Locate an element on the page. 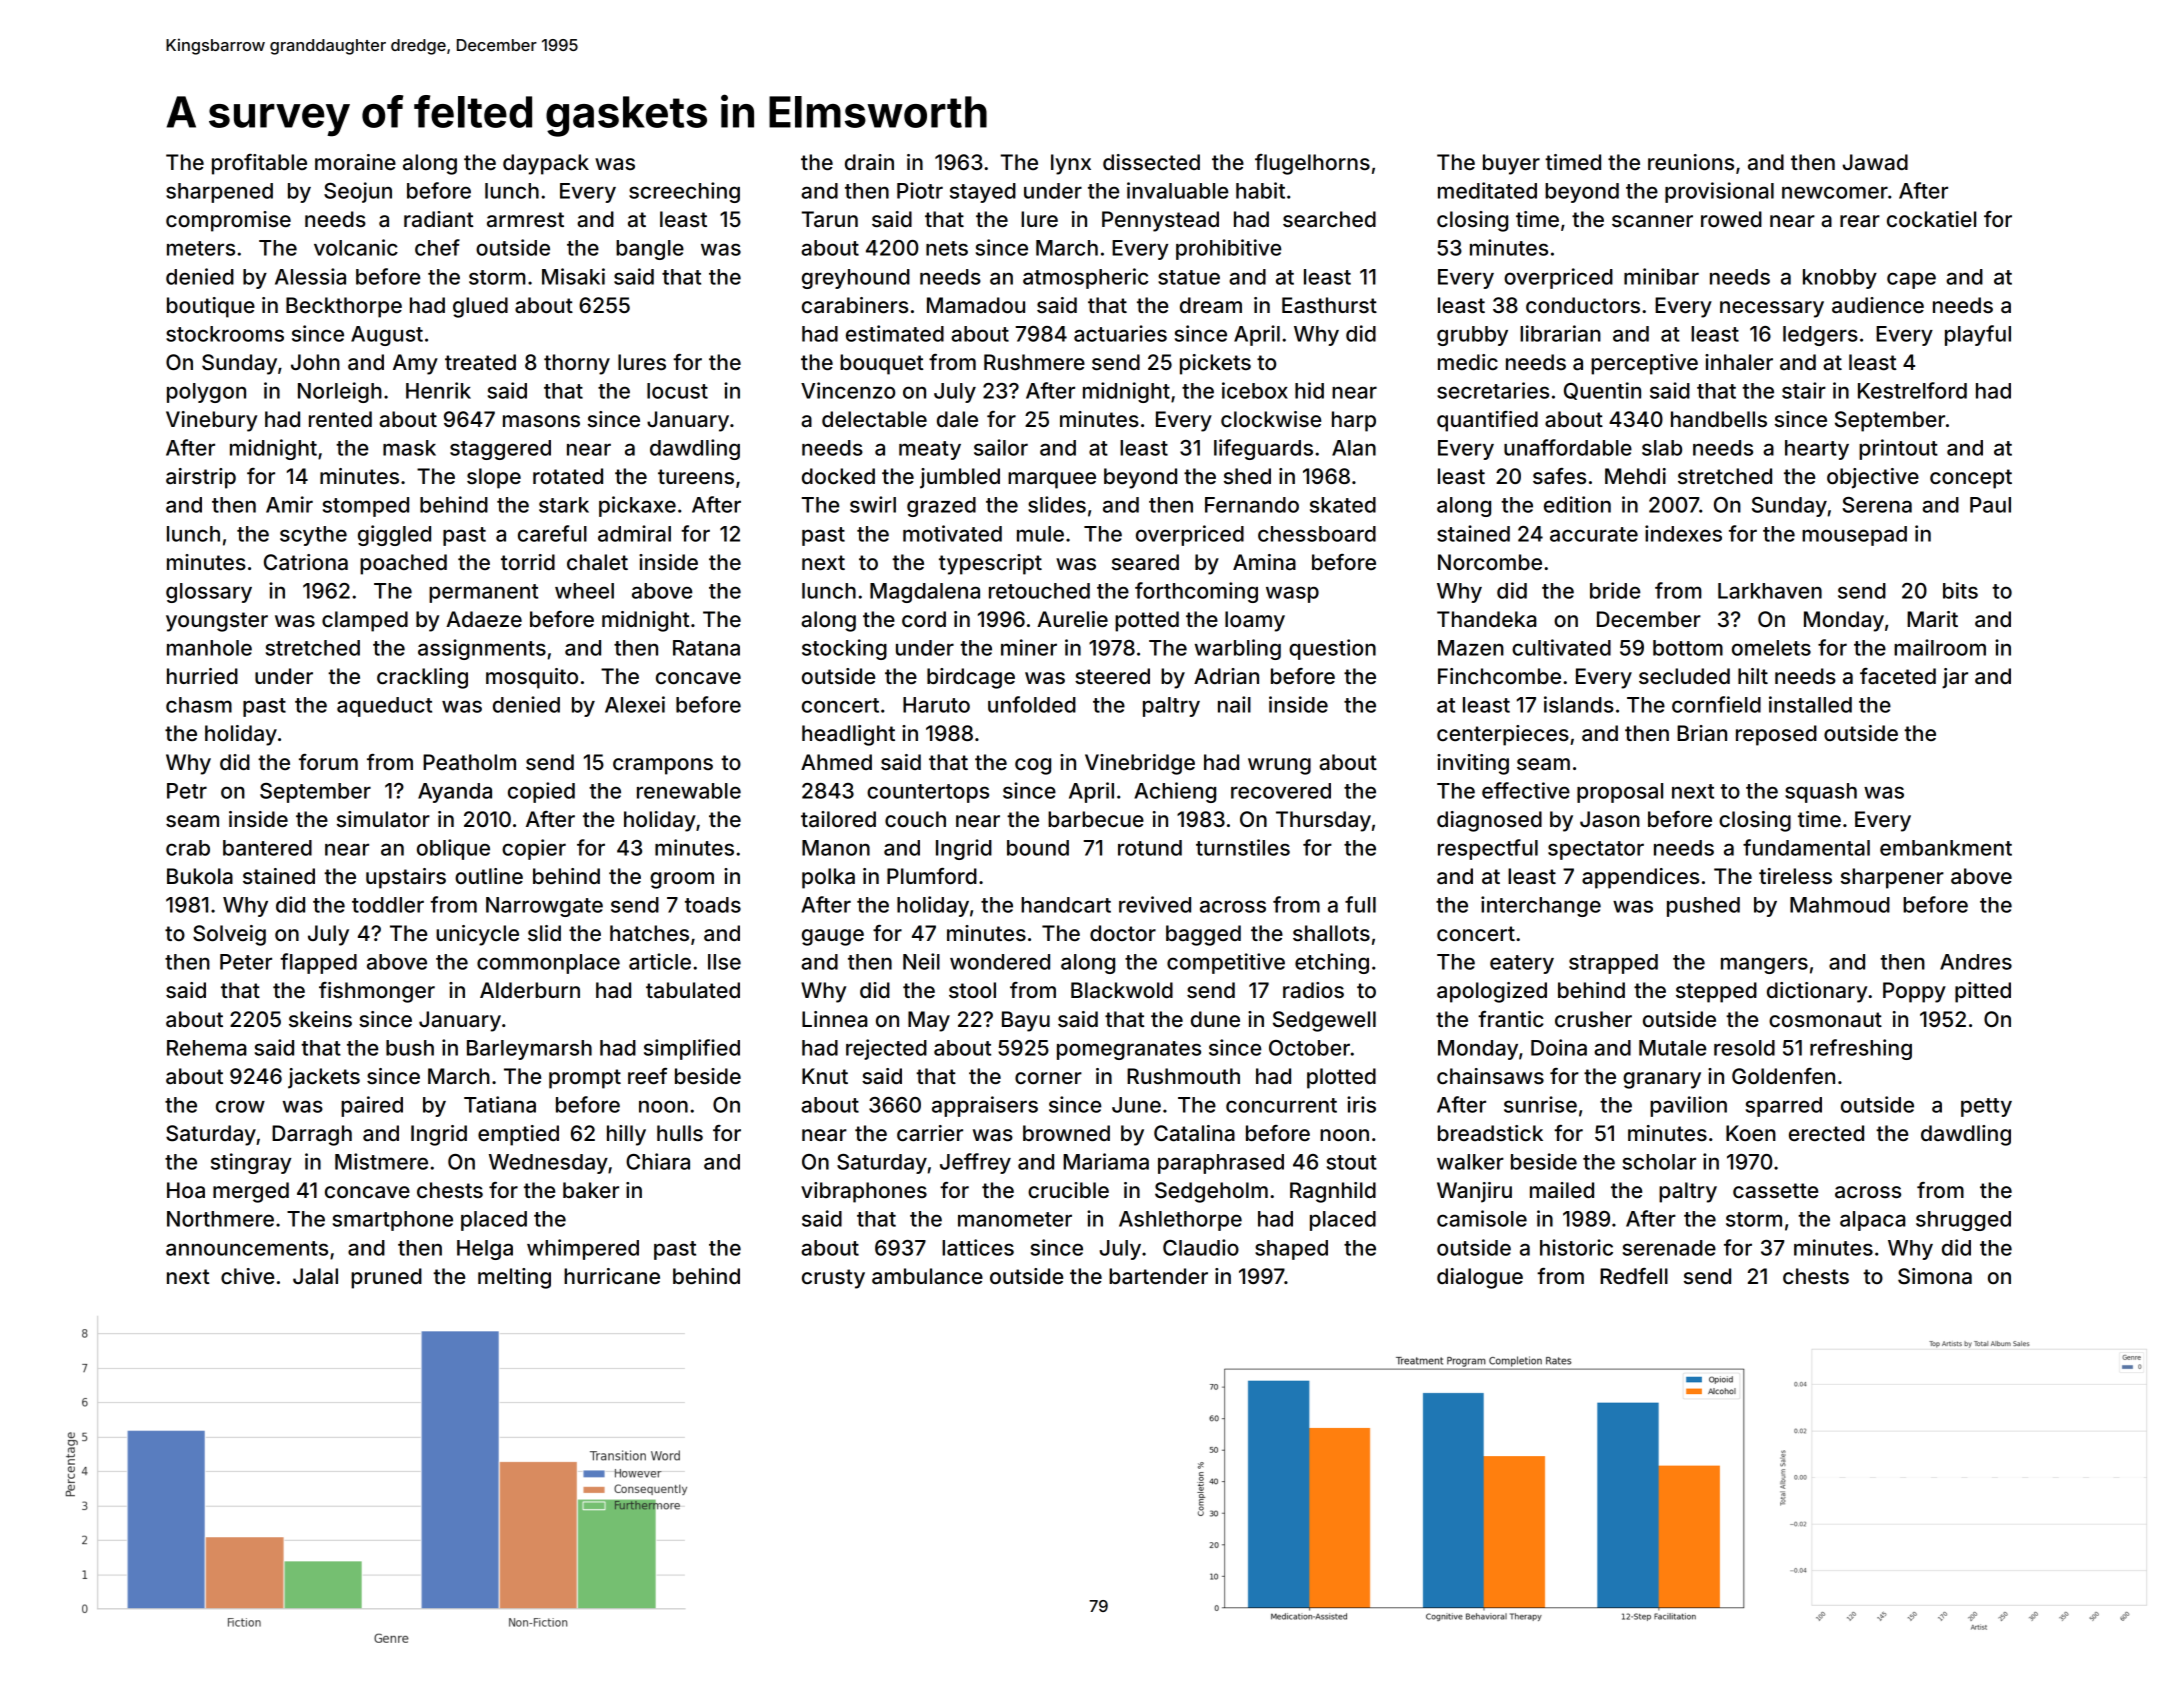 This image has width=2178, height=1683. Solveig is located at coordinates (229, 935).
